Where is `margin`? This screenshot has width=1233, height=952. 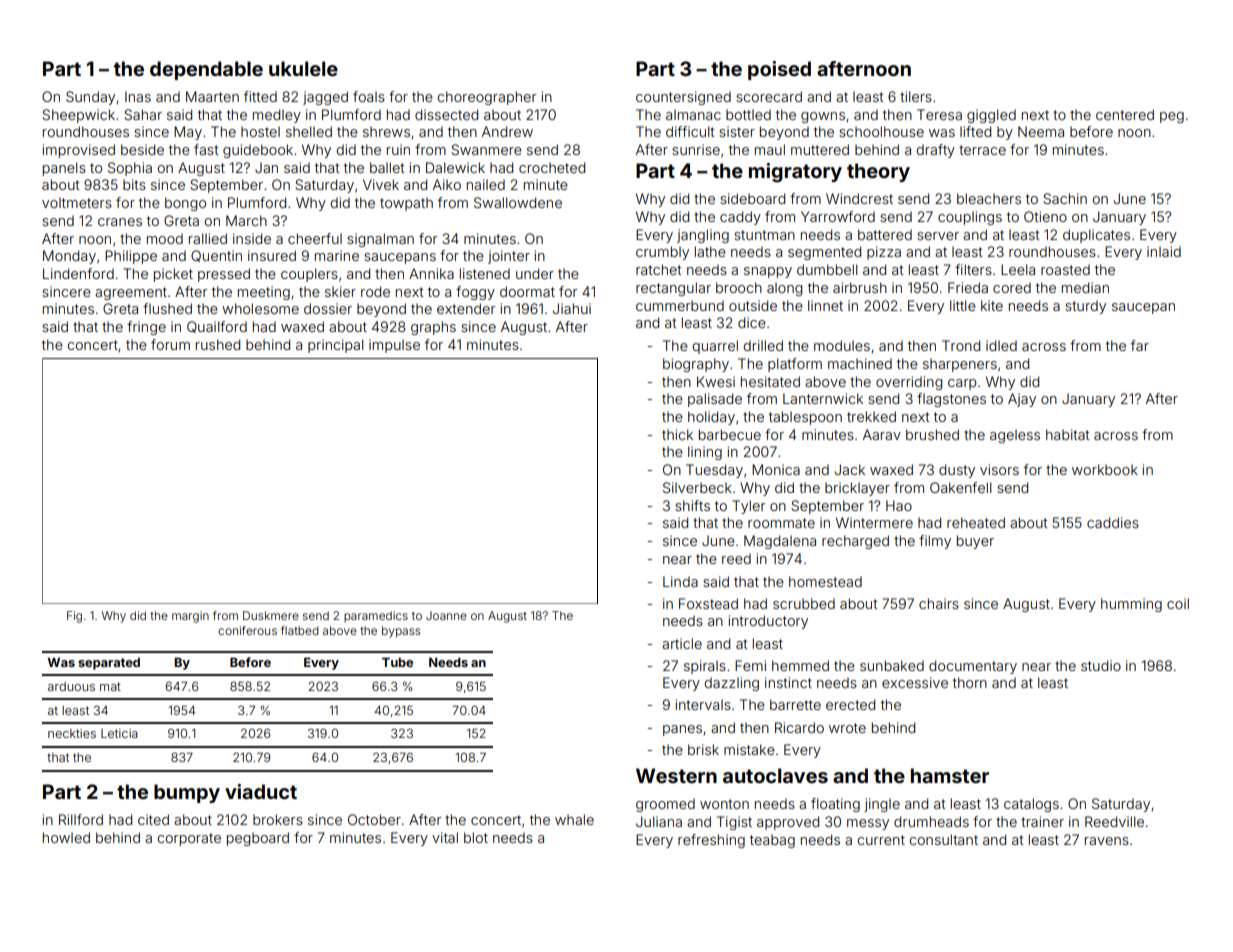 margin is located at coordinates (190, 617).
